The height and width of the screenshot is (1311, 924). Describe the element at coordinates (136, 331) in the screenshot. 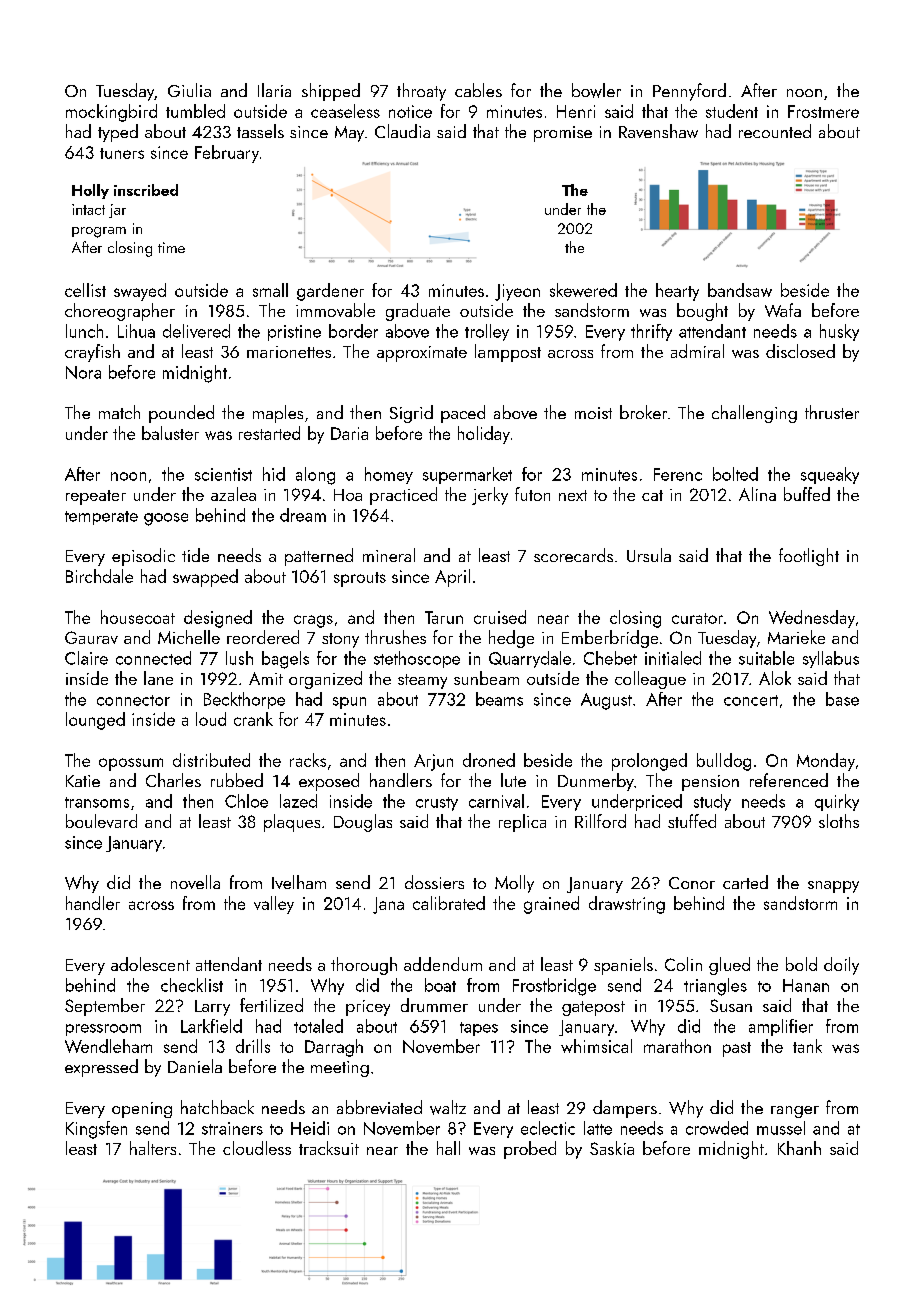

I see `Lihua` at that location.
